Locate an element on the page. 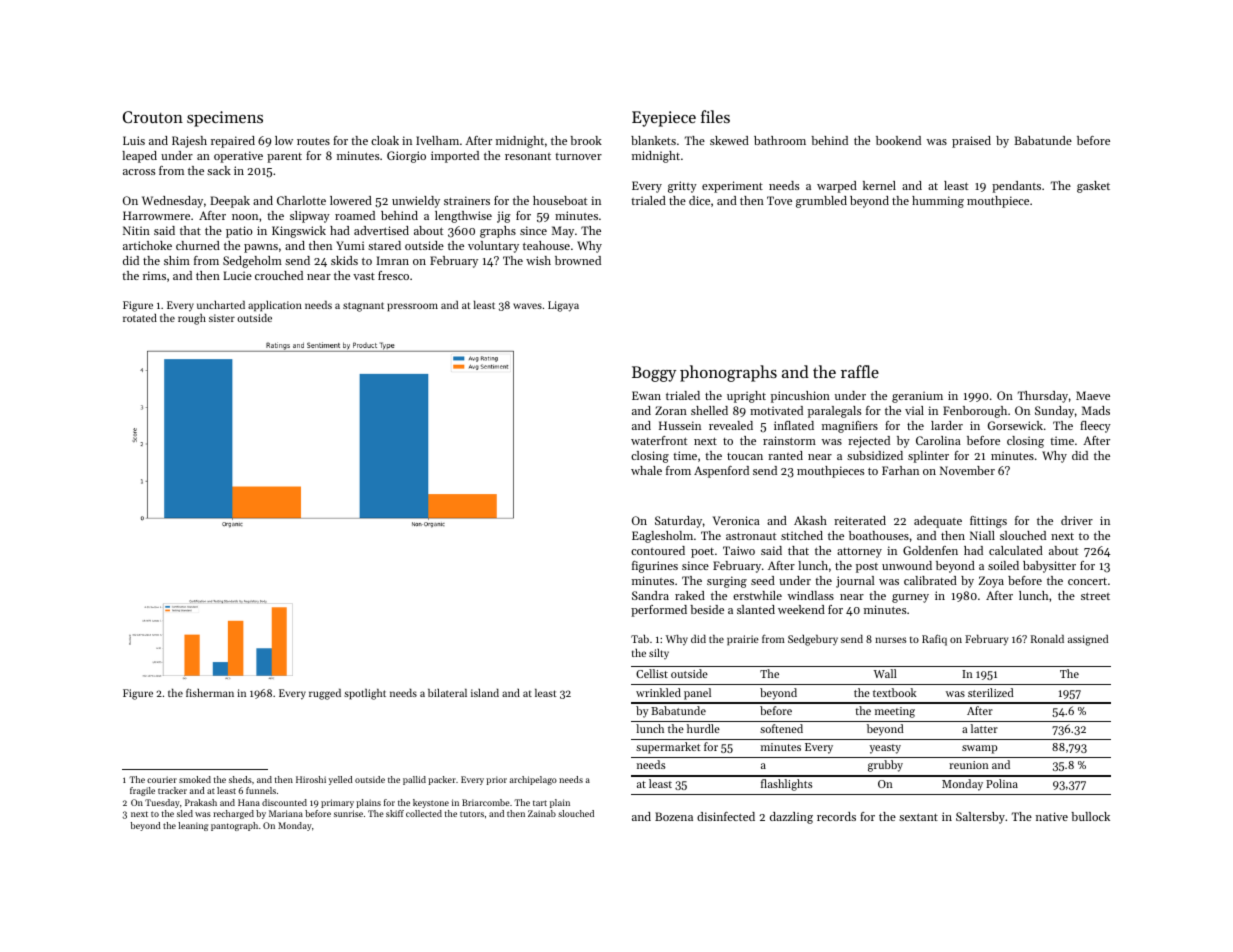  fisherman is located at coordinates (210, 692).
